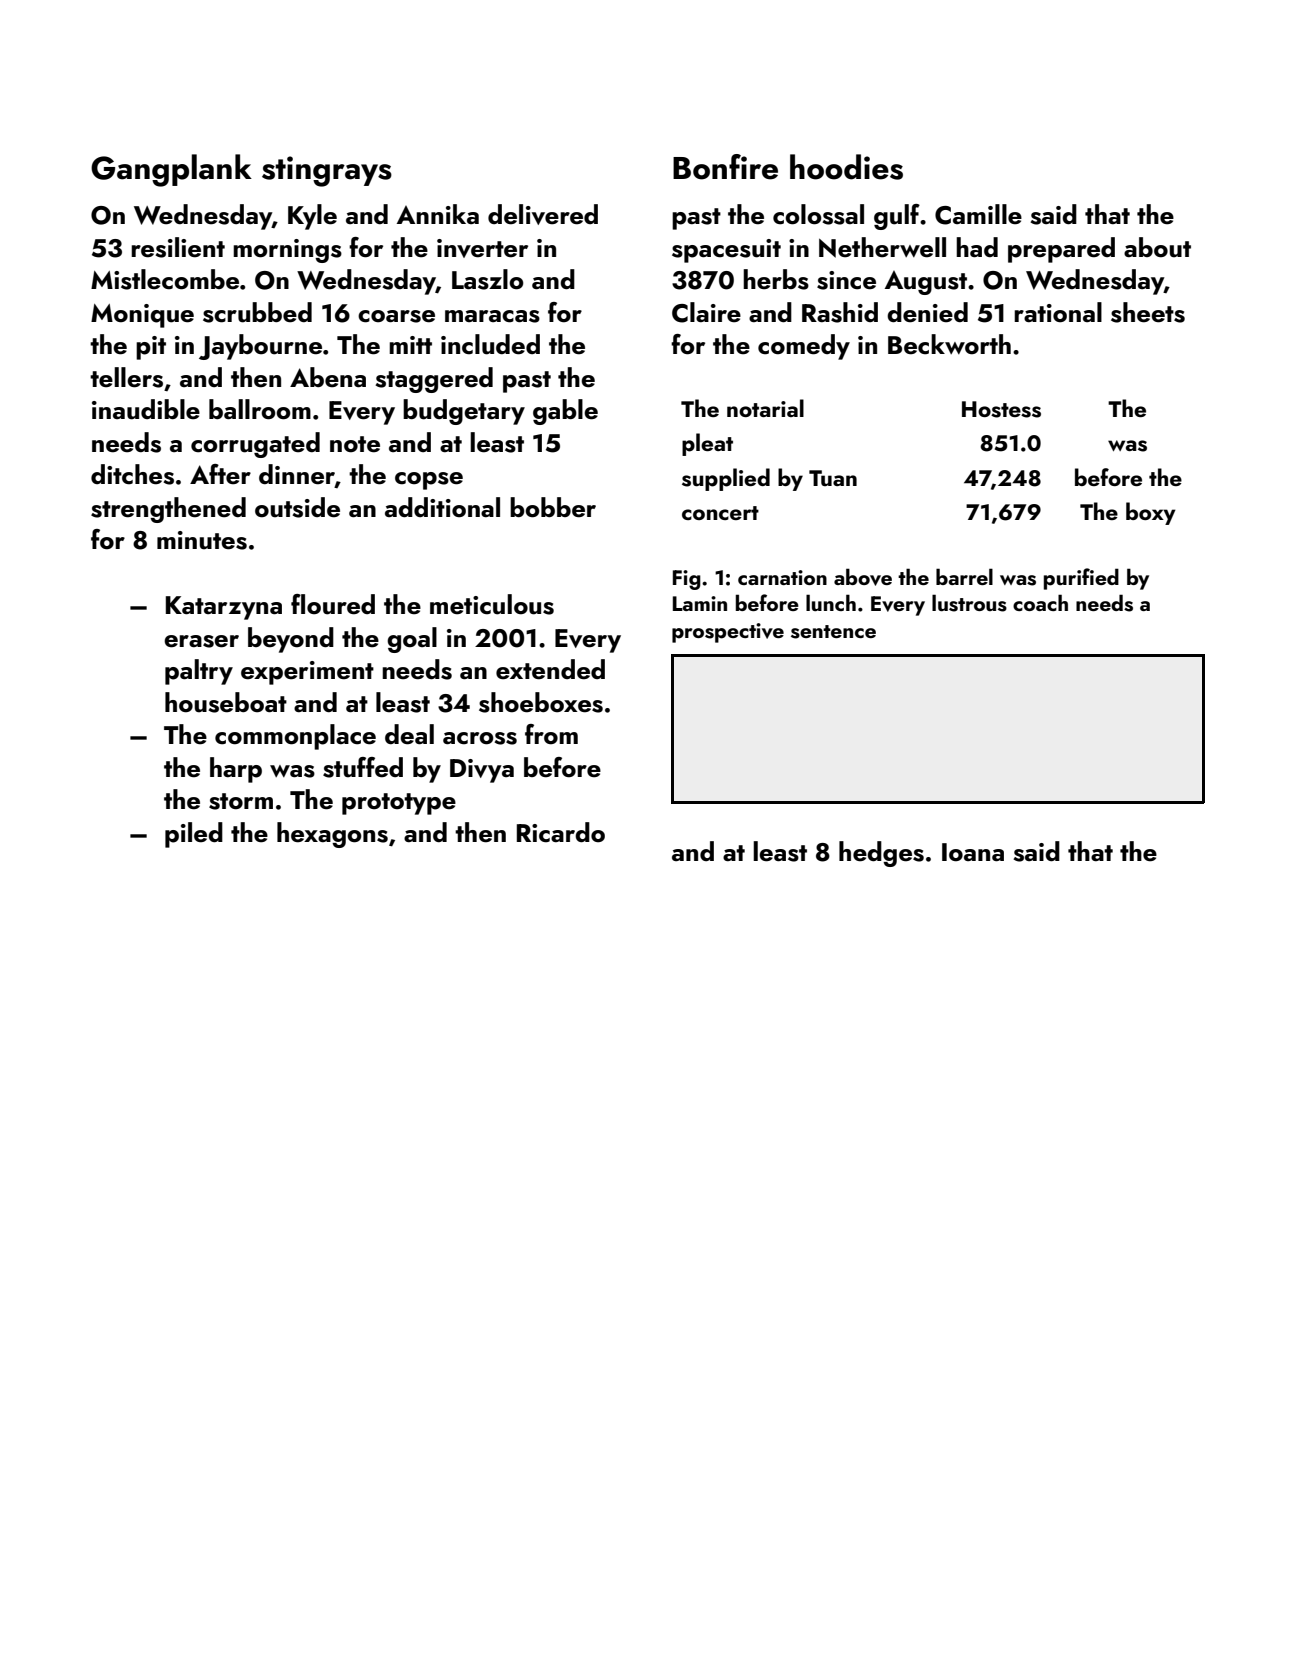 This document has height=1676, width=1295. Describe the element at coordinates (199, 672) in the document. I see `paltry` at that location.
